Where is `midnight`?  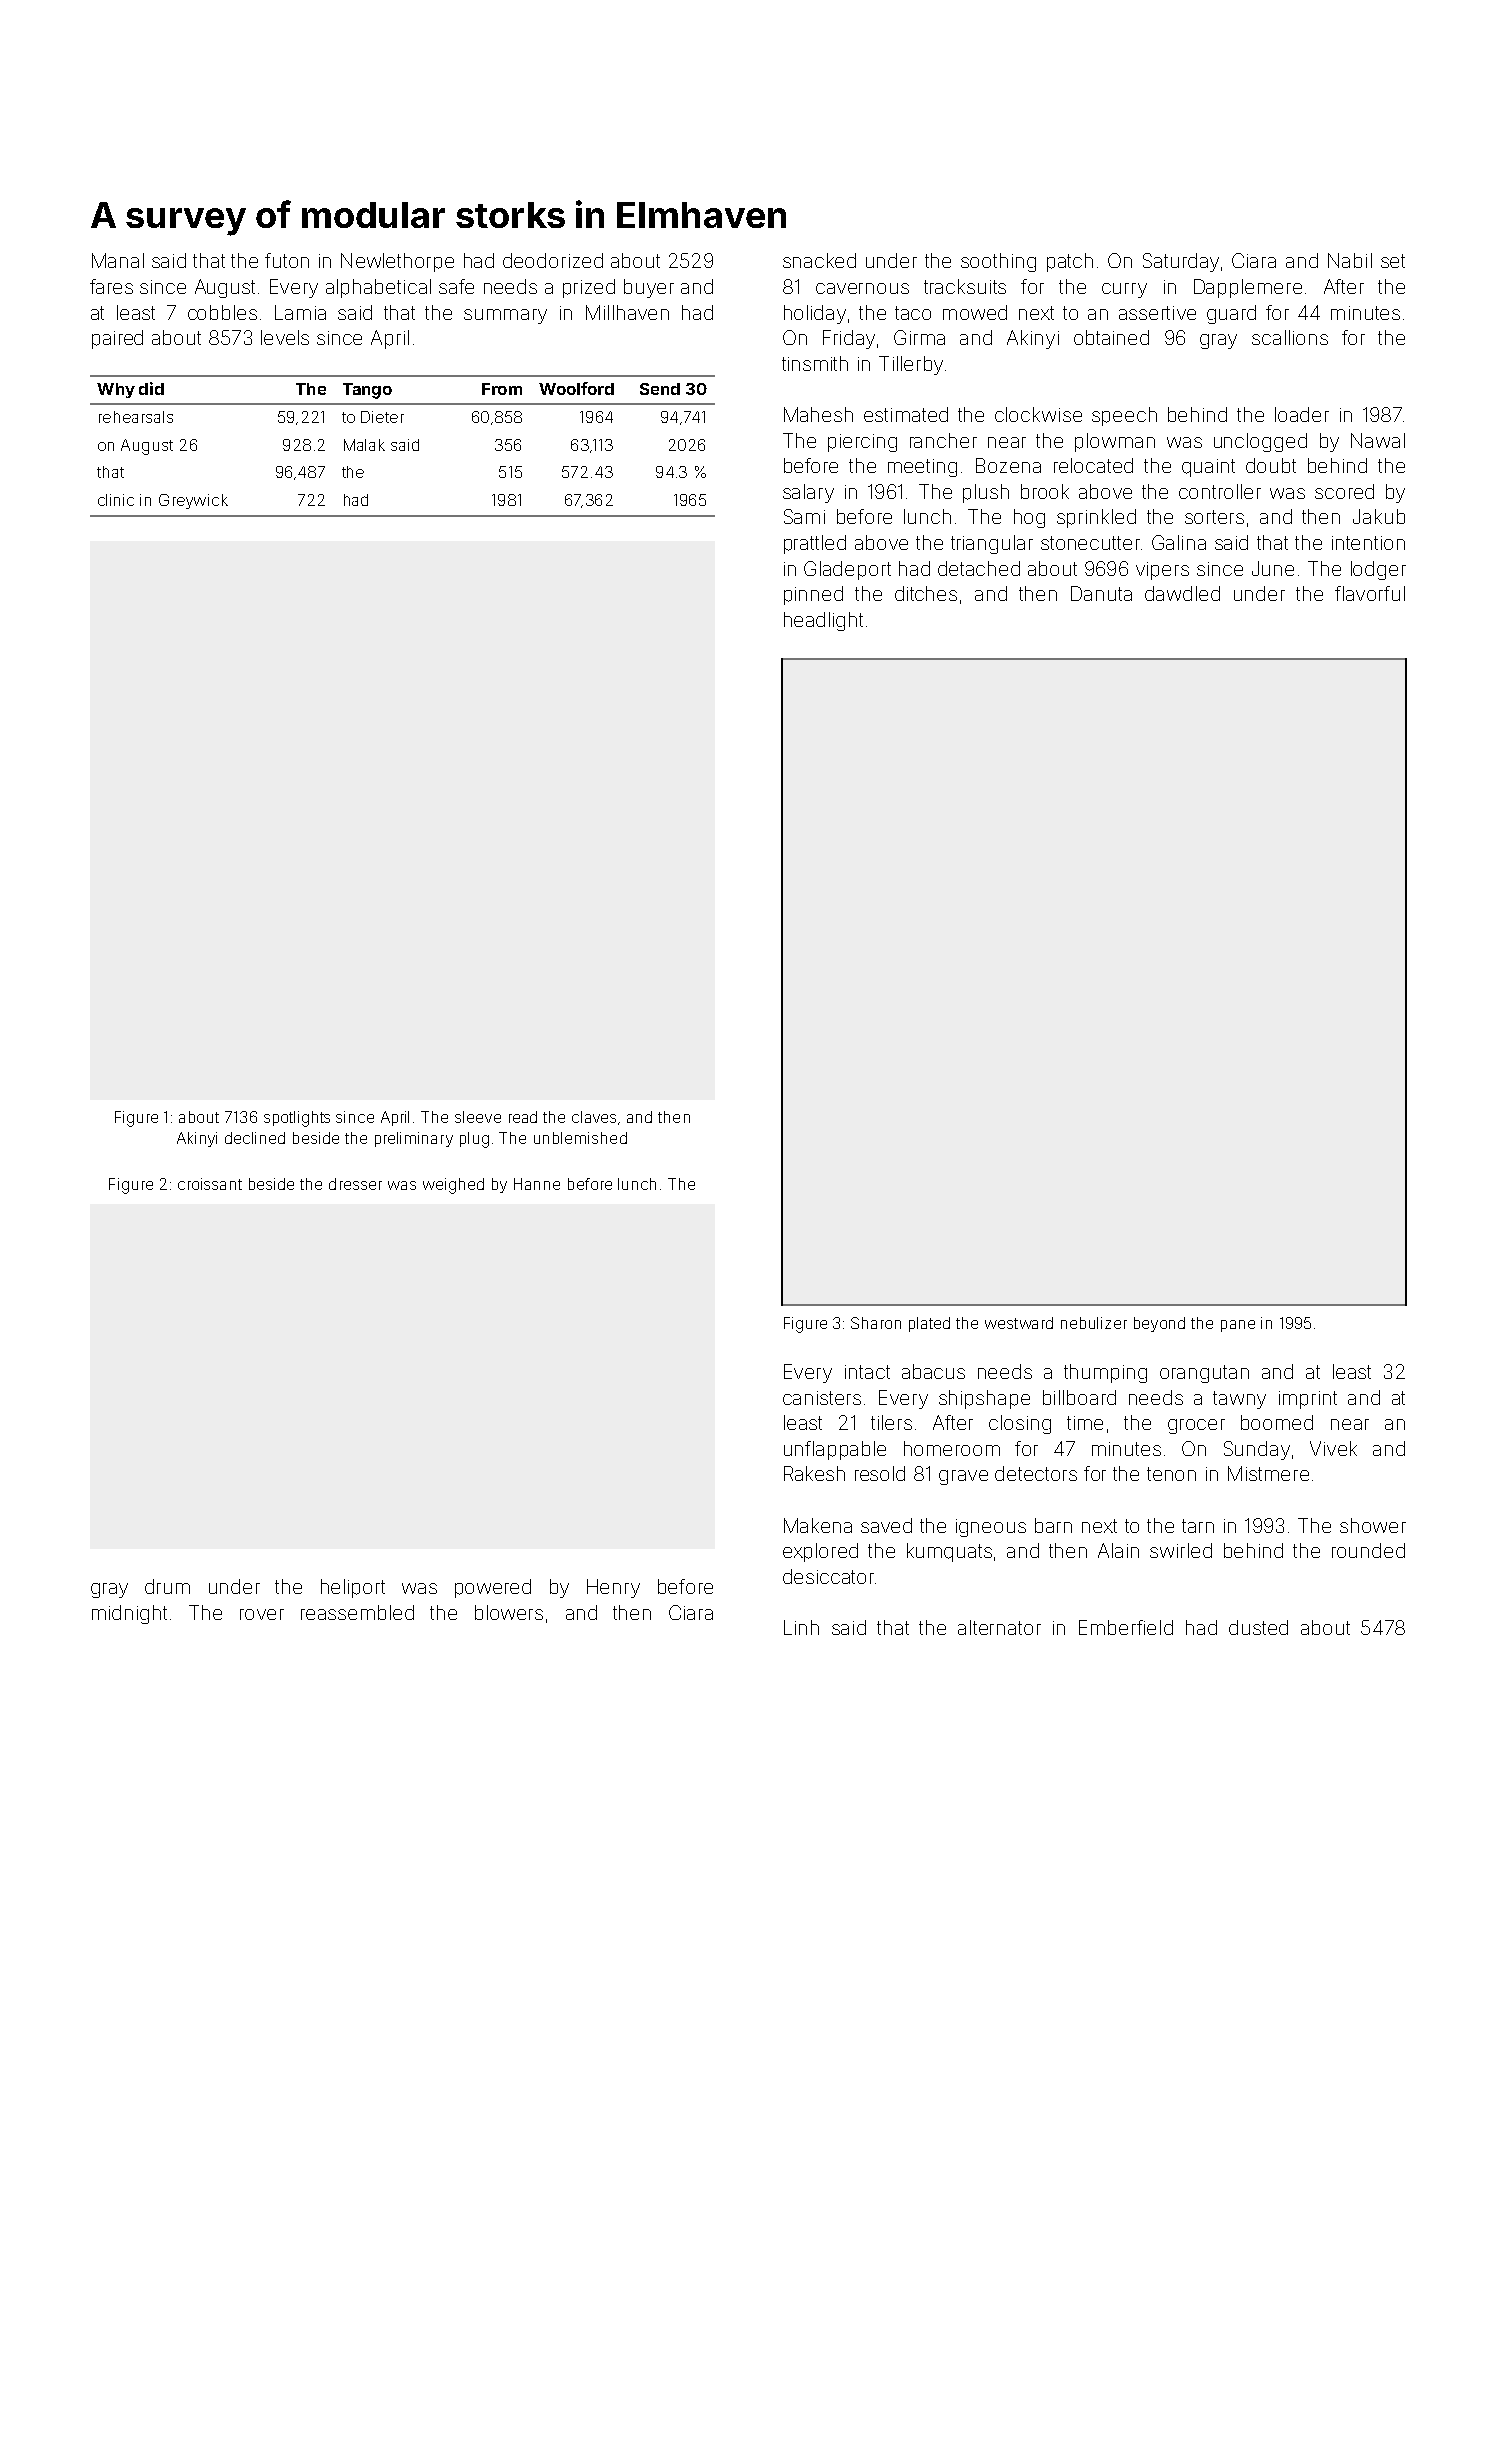
midnight is located at coordinates (129, 1614).
